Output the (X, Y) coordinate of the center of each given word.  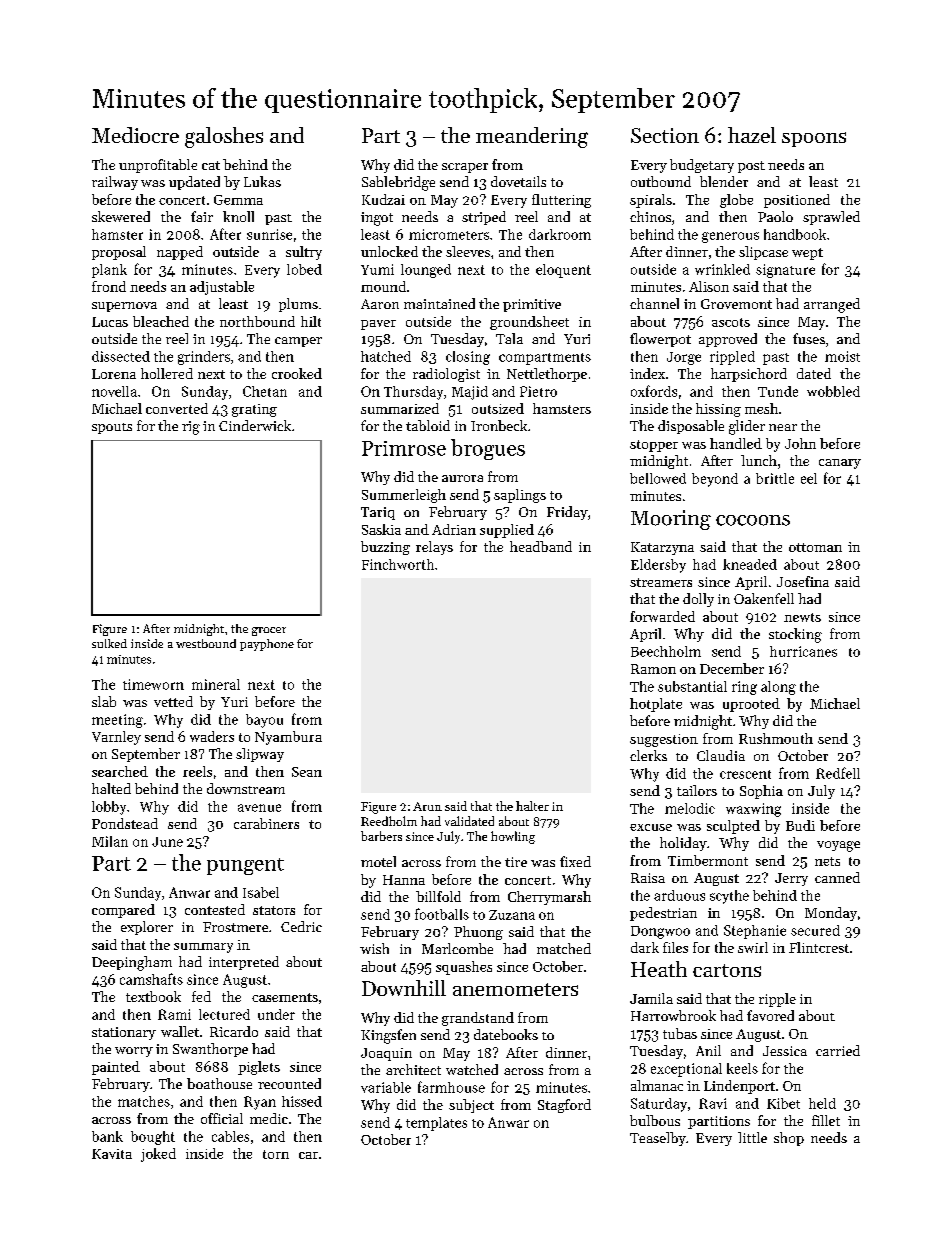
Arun (427, 806)
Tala (509, 338)
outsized (498, 408)
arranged (832, 305)
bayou (264, 721)
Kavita (112, 1154)
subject (471, 1106)
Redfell (838, 773)
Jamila (651, 998)
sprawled (831, 218)
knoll (238, 216)
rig (191, 428)
